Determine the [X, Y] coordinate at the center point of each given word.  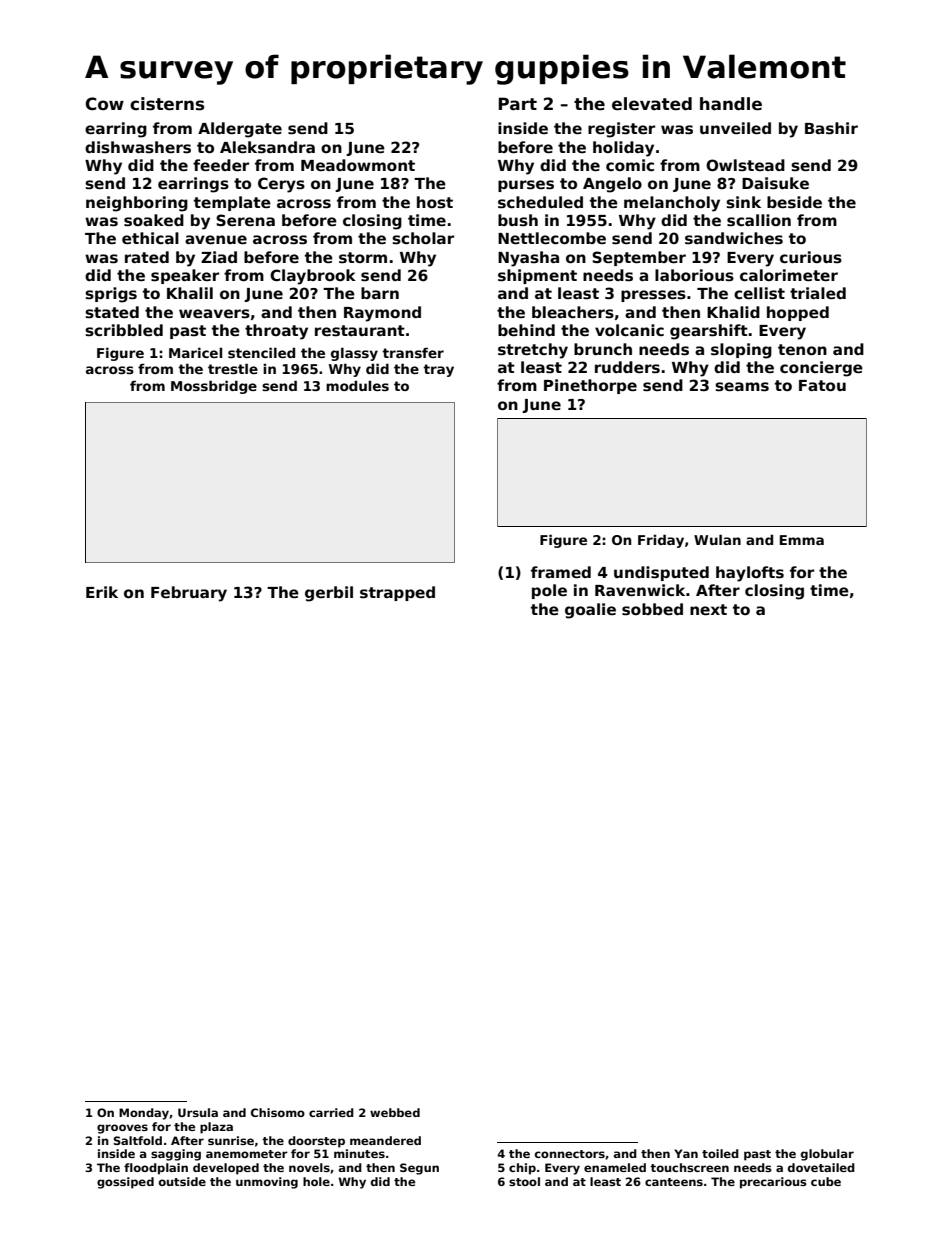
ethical [150, 238]
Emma [802, 540]
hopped [798, 313]
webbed [395, 1112]
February [189, 594]
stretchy [533, 351]
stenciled [261, 352]
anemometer [247, 1154]
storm [363, 258]
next [708, 609]
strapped [397, 593]
